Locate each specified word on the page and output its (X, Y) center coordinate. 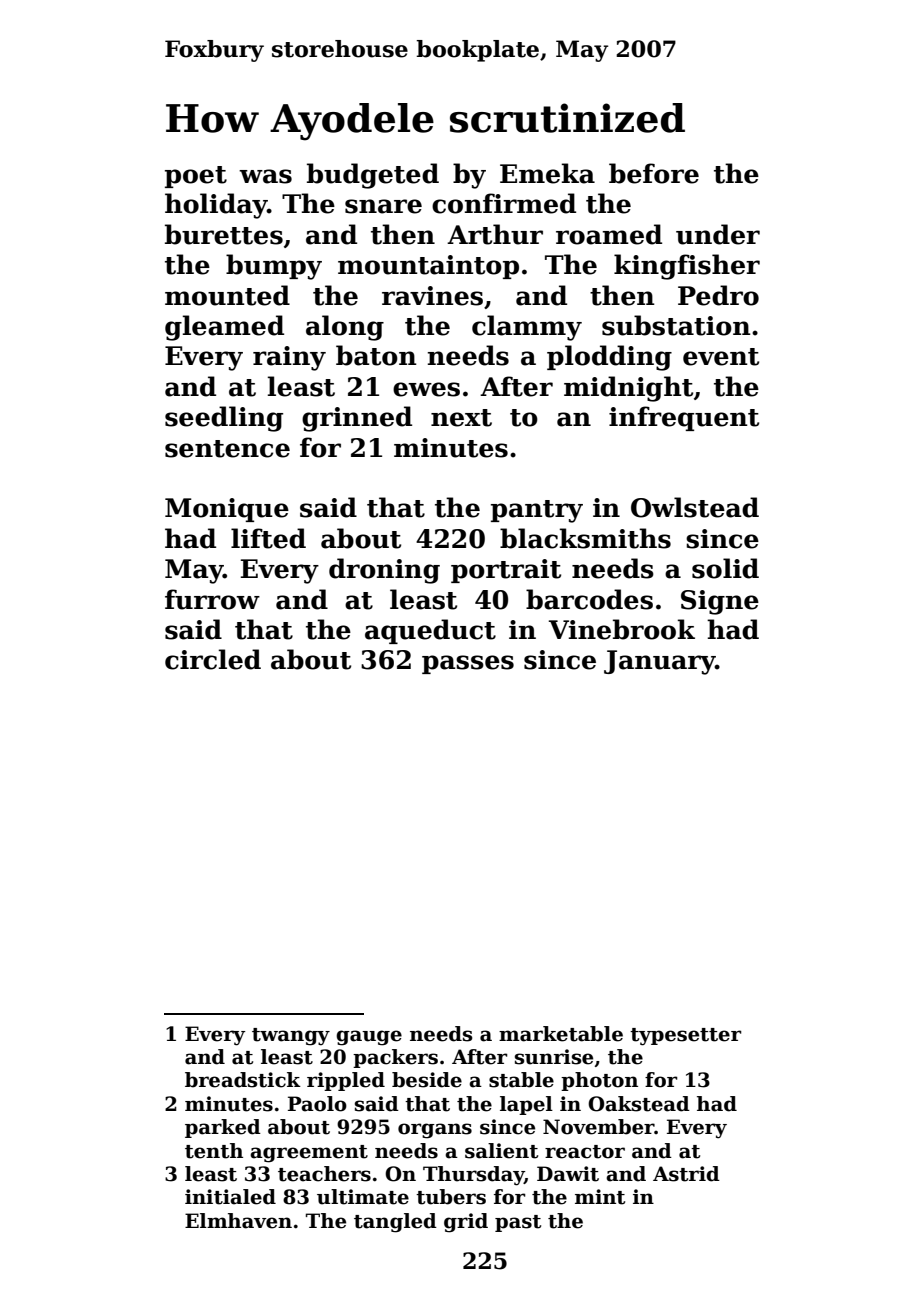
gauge (369, 1038)
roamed (609, 234)
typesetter (686, 1037)
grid (466, 1223)
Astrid (686, 1174)
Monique (227, 510)
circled (213, 659)
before (654, 173)
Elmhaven (238, 1221)
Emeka (547, 173)
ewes (426, 389)
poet (196, 177)
